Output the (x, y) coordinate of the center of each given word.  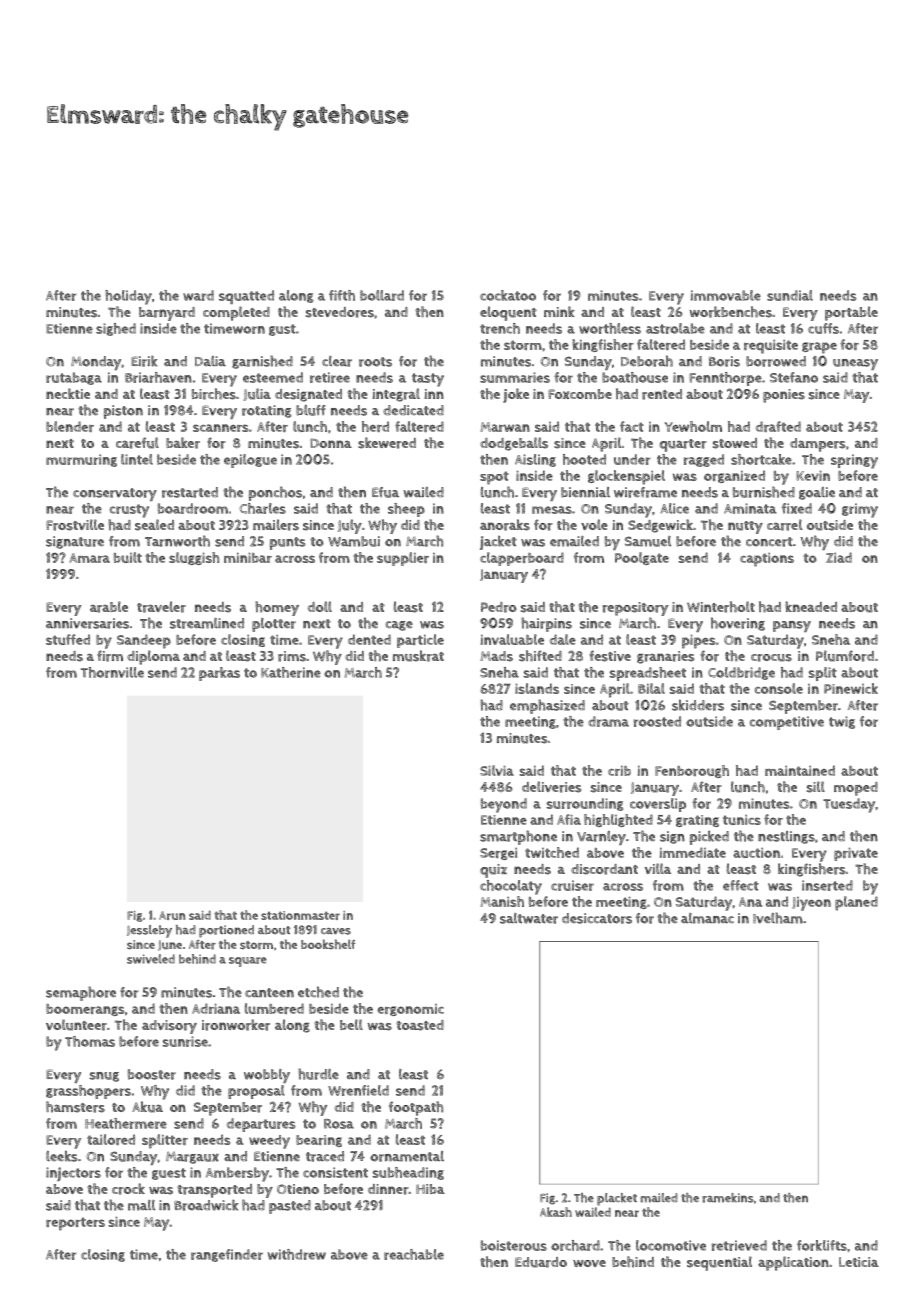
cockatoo (508, 295)
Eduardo (541, 1262)
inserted (827, 885)
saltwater (529, 918)
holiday (128, 297)
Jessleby (149, 931)
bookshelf (328, 944)
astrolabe (675, 328)
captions (767, 559)
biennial (585, 492)
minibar (248, 557)
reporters (75, 1224)
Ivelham (778, 918)
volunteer (76, 1025)
